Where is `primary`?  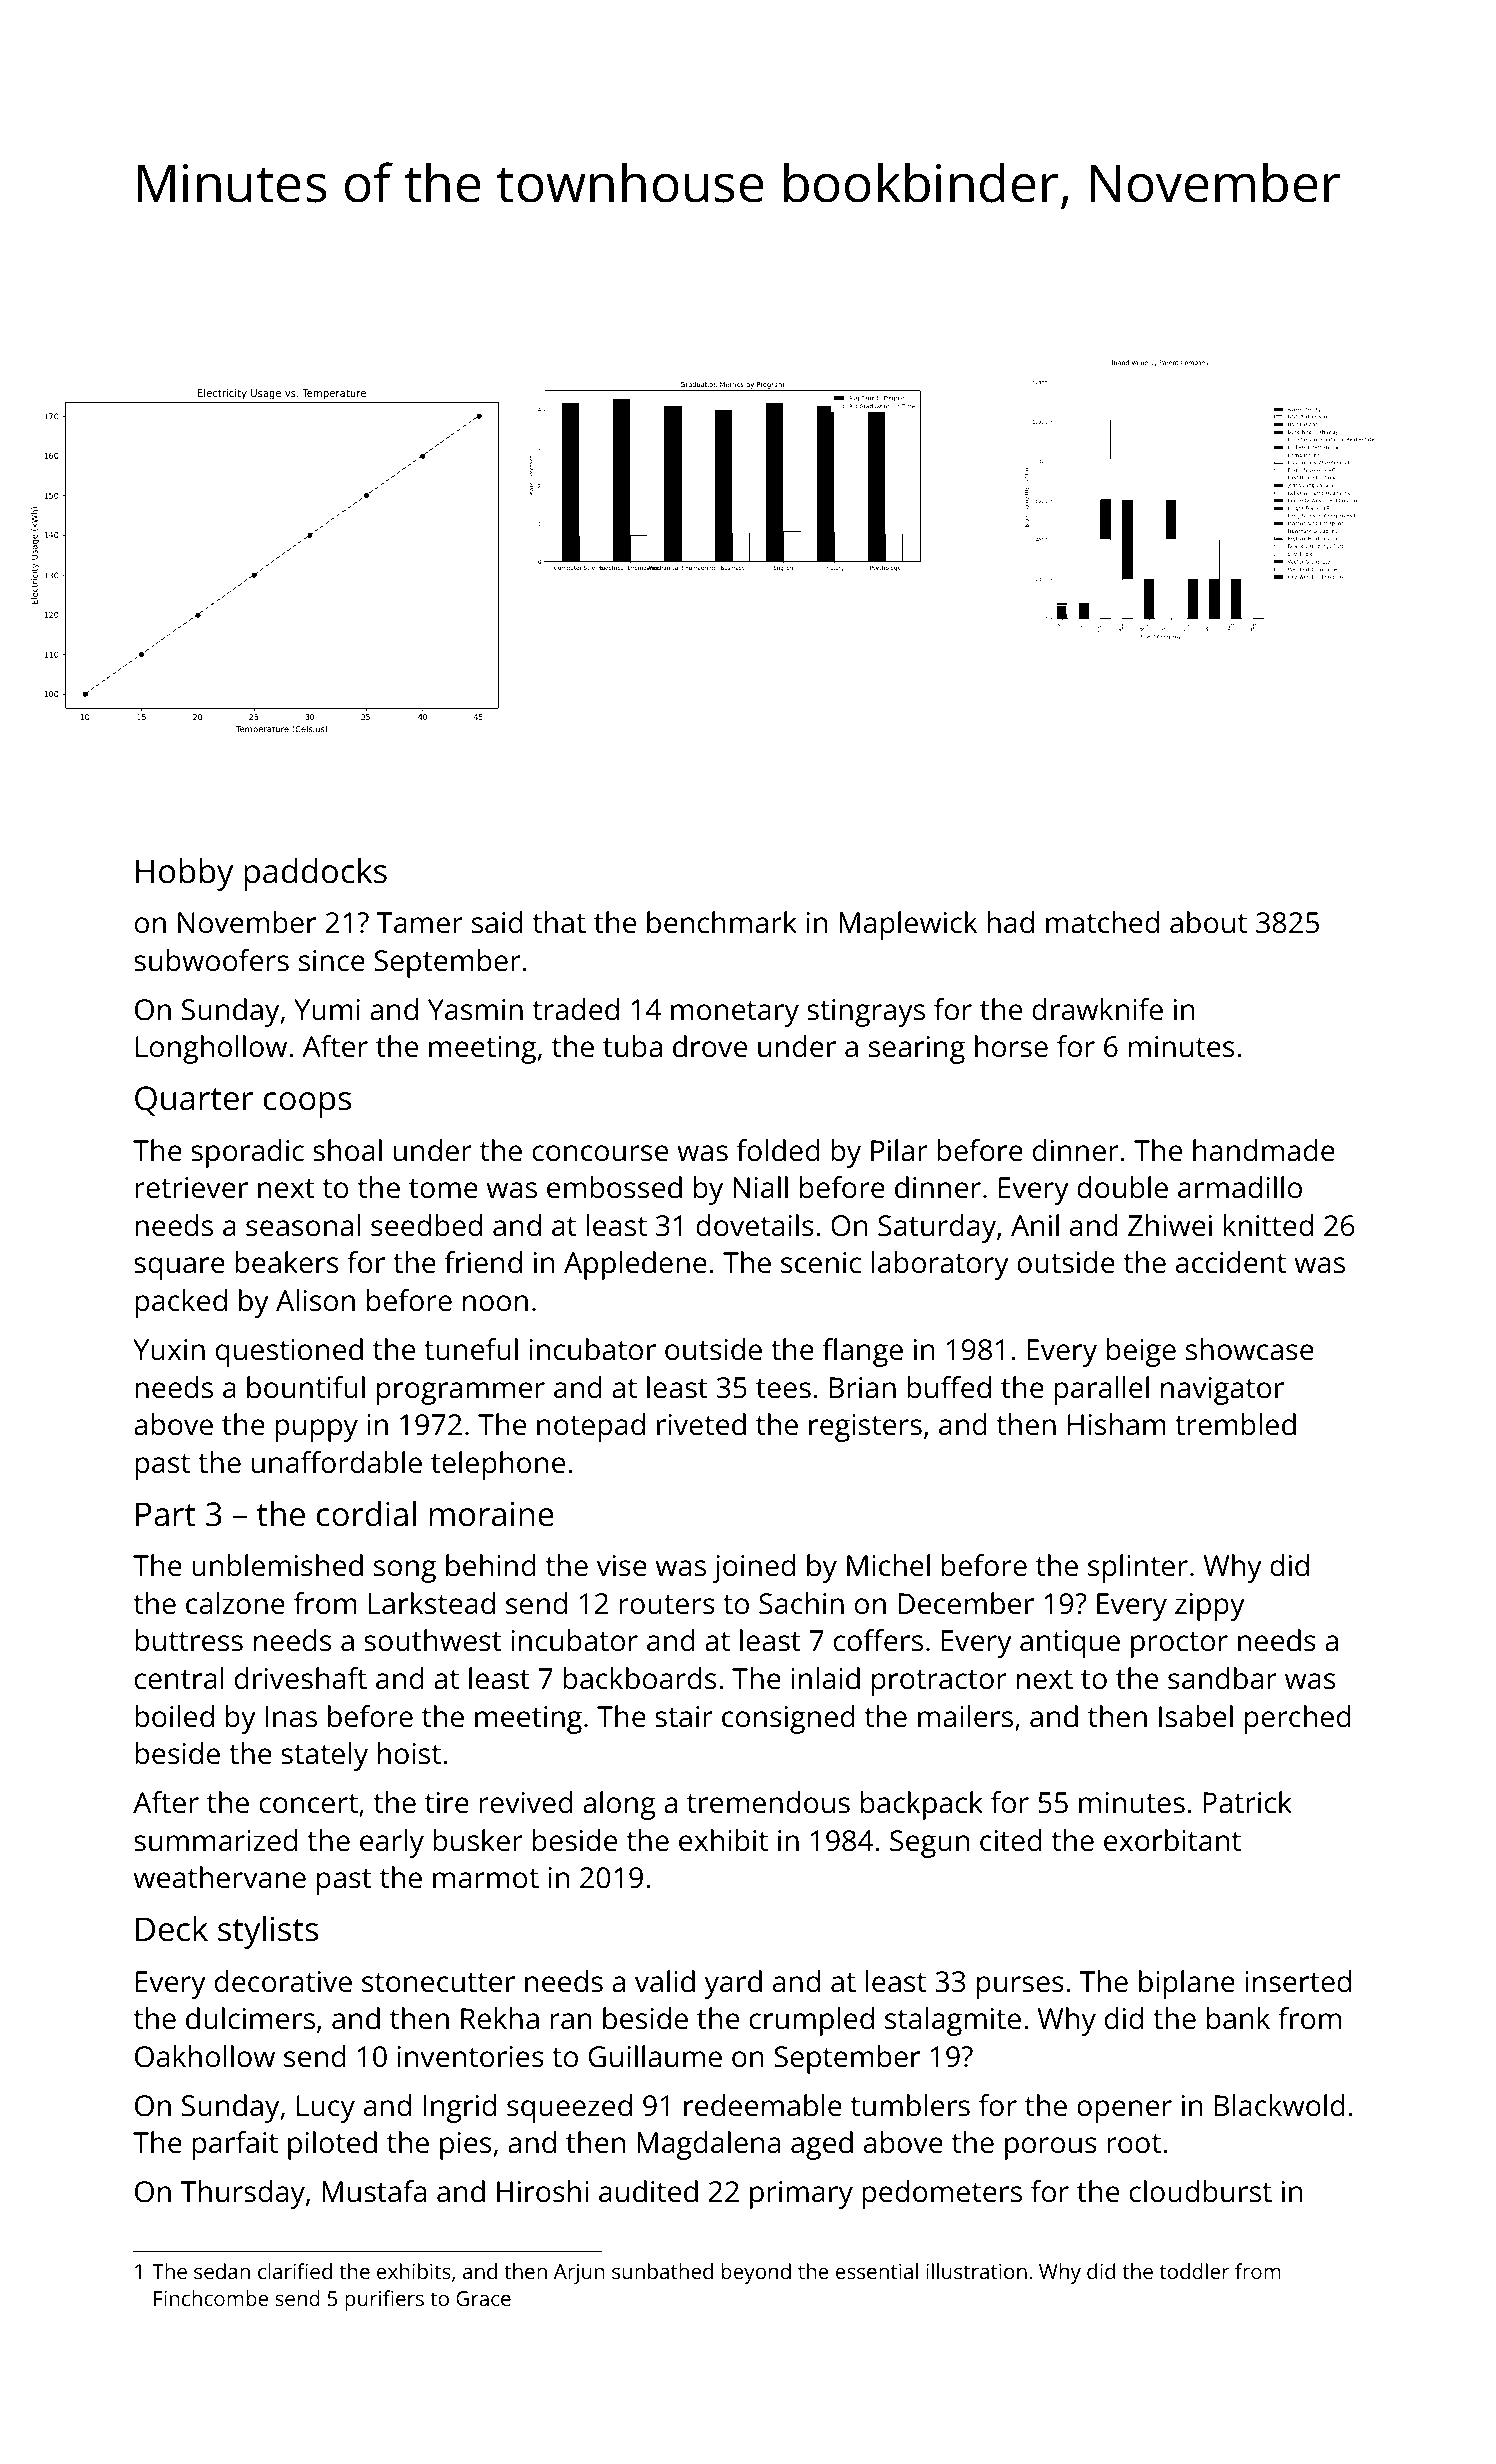
primary is located at coordinates (801, 2195).
